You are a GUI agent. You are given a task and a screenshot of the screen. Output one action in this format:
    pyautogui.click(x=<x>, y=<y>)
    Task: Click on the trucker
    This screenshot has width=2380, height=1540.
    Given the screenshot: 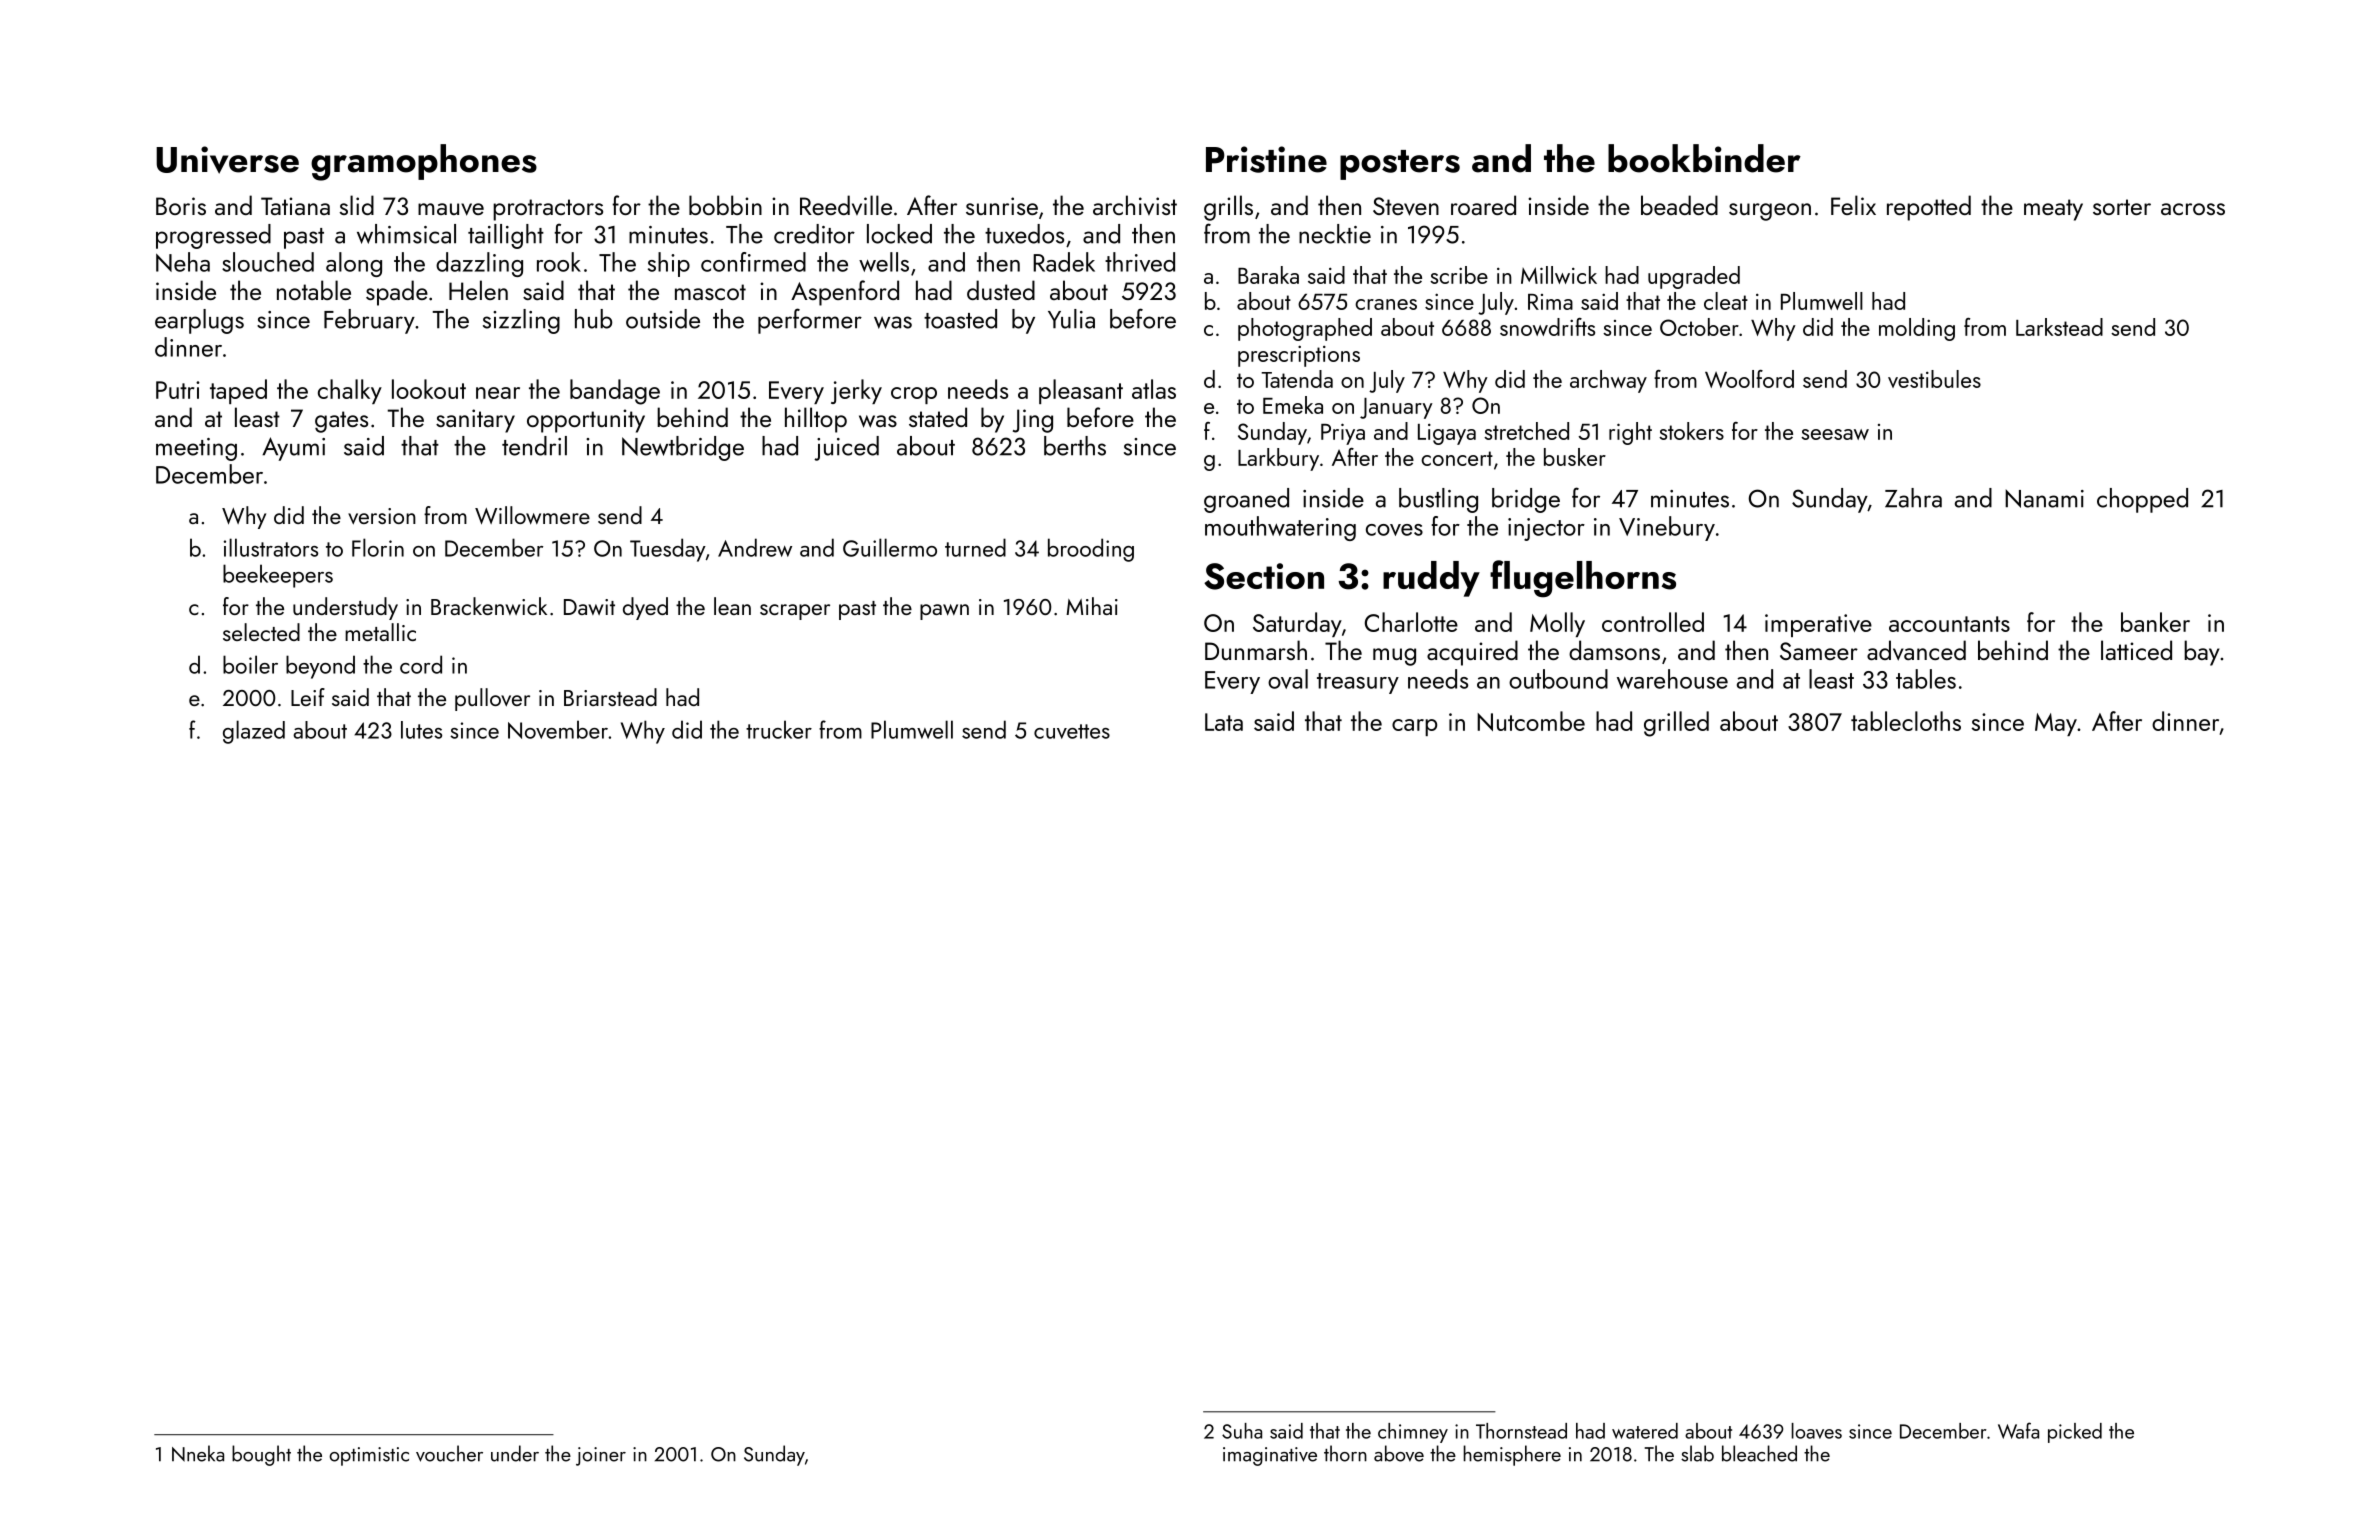 What is the action you would take?
    pyautogui.click(x=779, y=729)
